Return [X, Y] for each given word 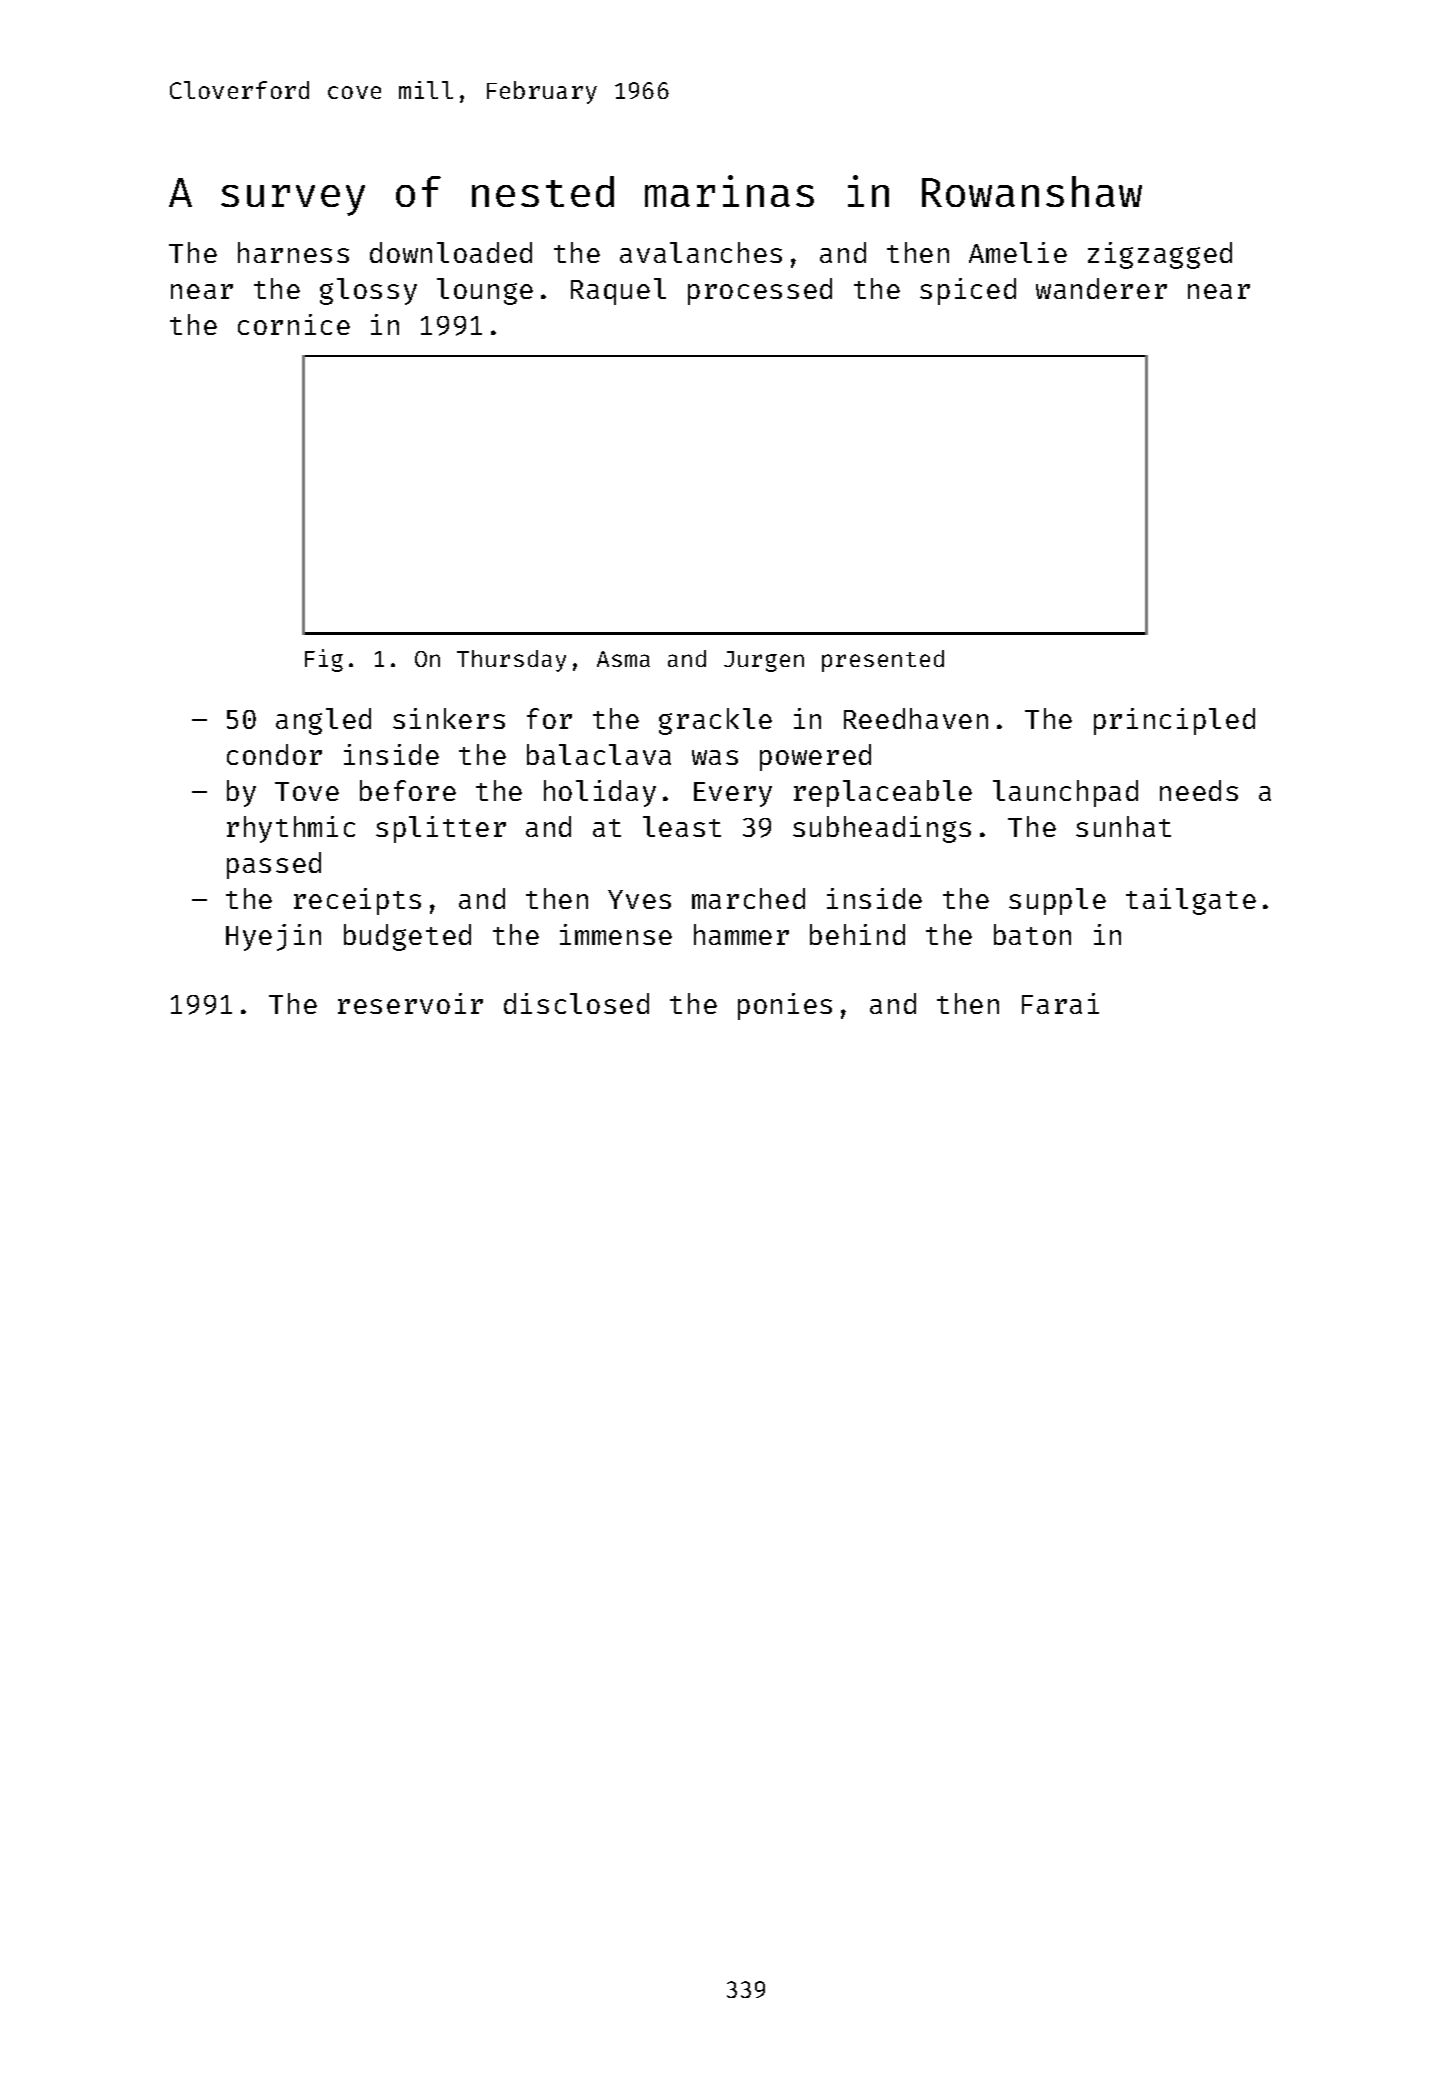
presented [883, 661]
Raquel [618, 291]
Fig [324, 660]
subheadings [882, 829]
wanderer [1101, 288]
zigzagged [1160, 255]
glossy [368, 291]
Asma [623, 659]
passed [274, 865]
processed [760, 291]
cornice [294, 324]
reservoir [410, 1003]
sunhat [1123, 826]
